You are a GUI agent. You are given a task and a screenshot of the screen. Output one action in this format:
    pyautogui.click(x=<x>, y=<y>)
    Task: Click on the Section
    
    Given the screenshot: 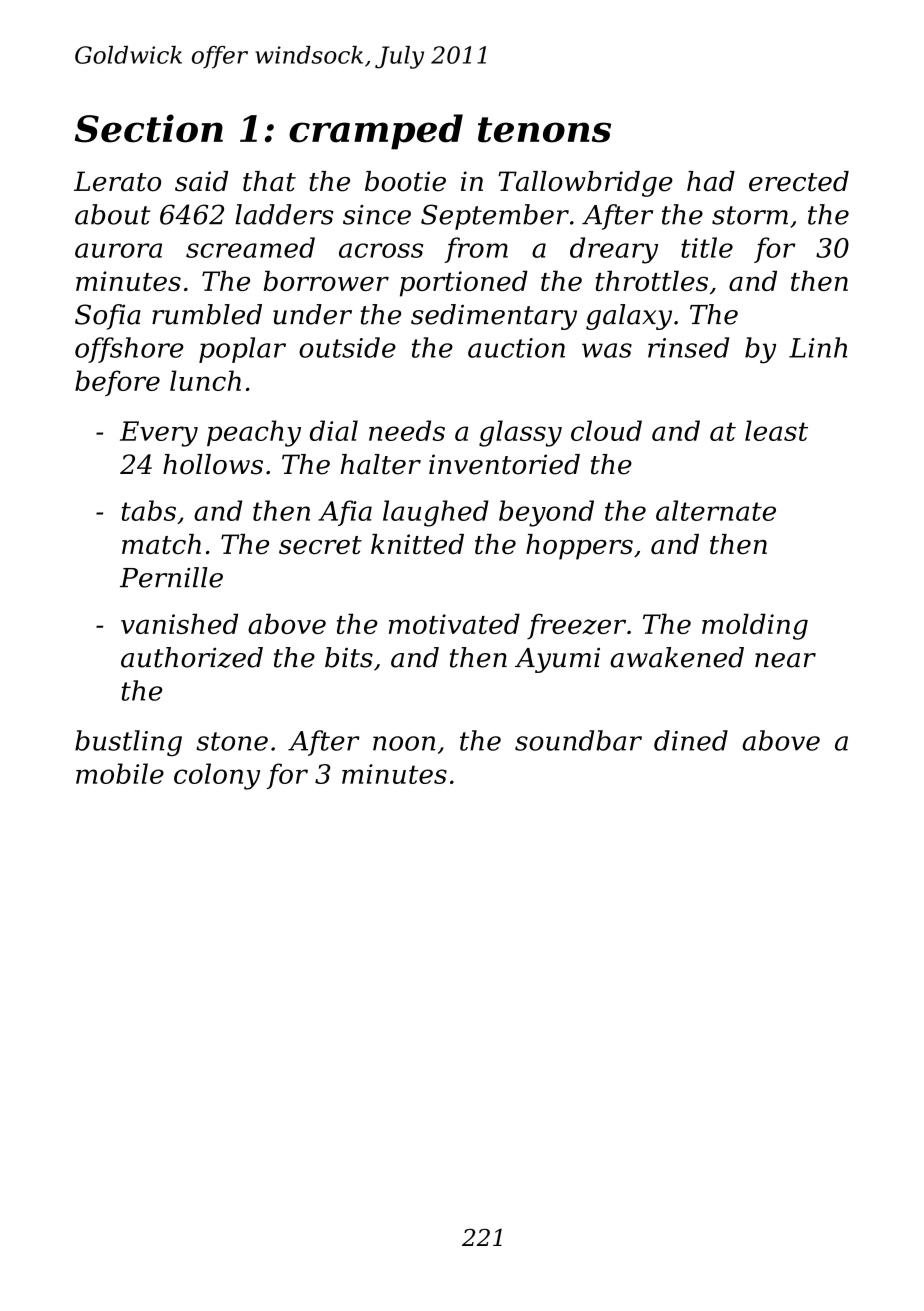 What is the action you would take?
    pyautogui.click(x=149, y=128)
